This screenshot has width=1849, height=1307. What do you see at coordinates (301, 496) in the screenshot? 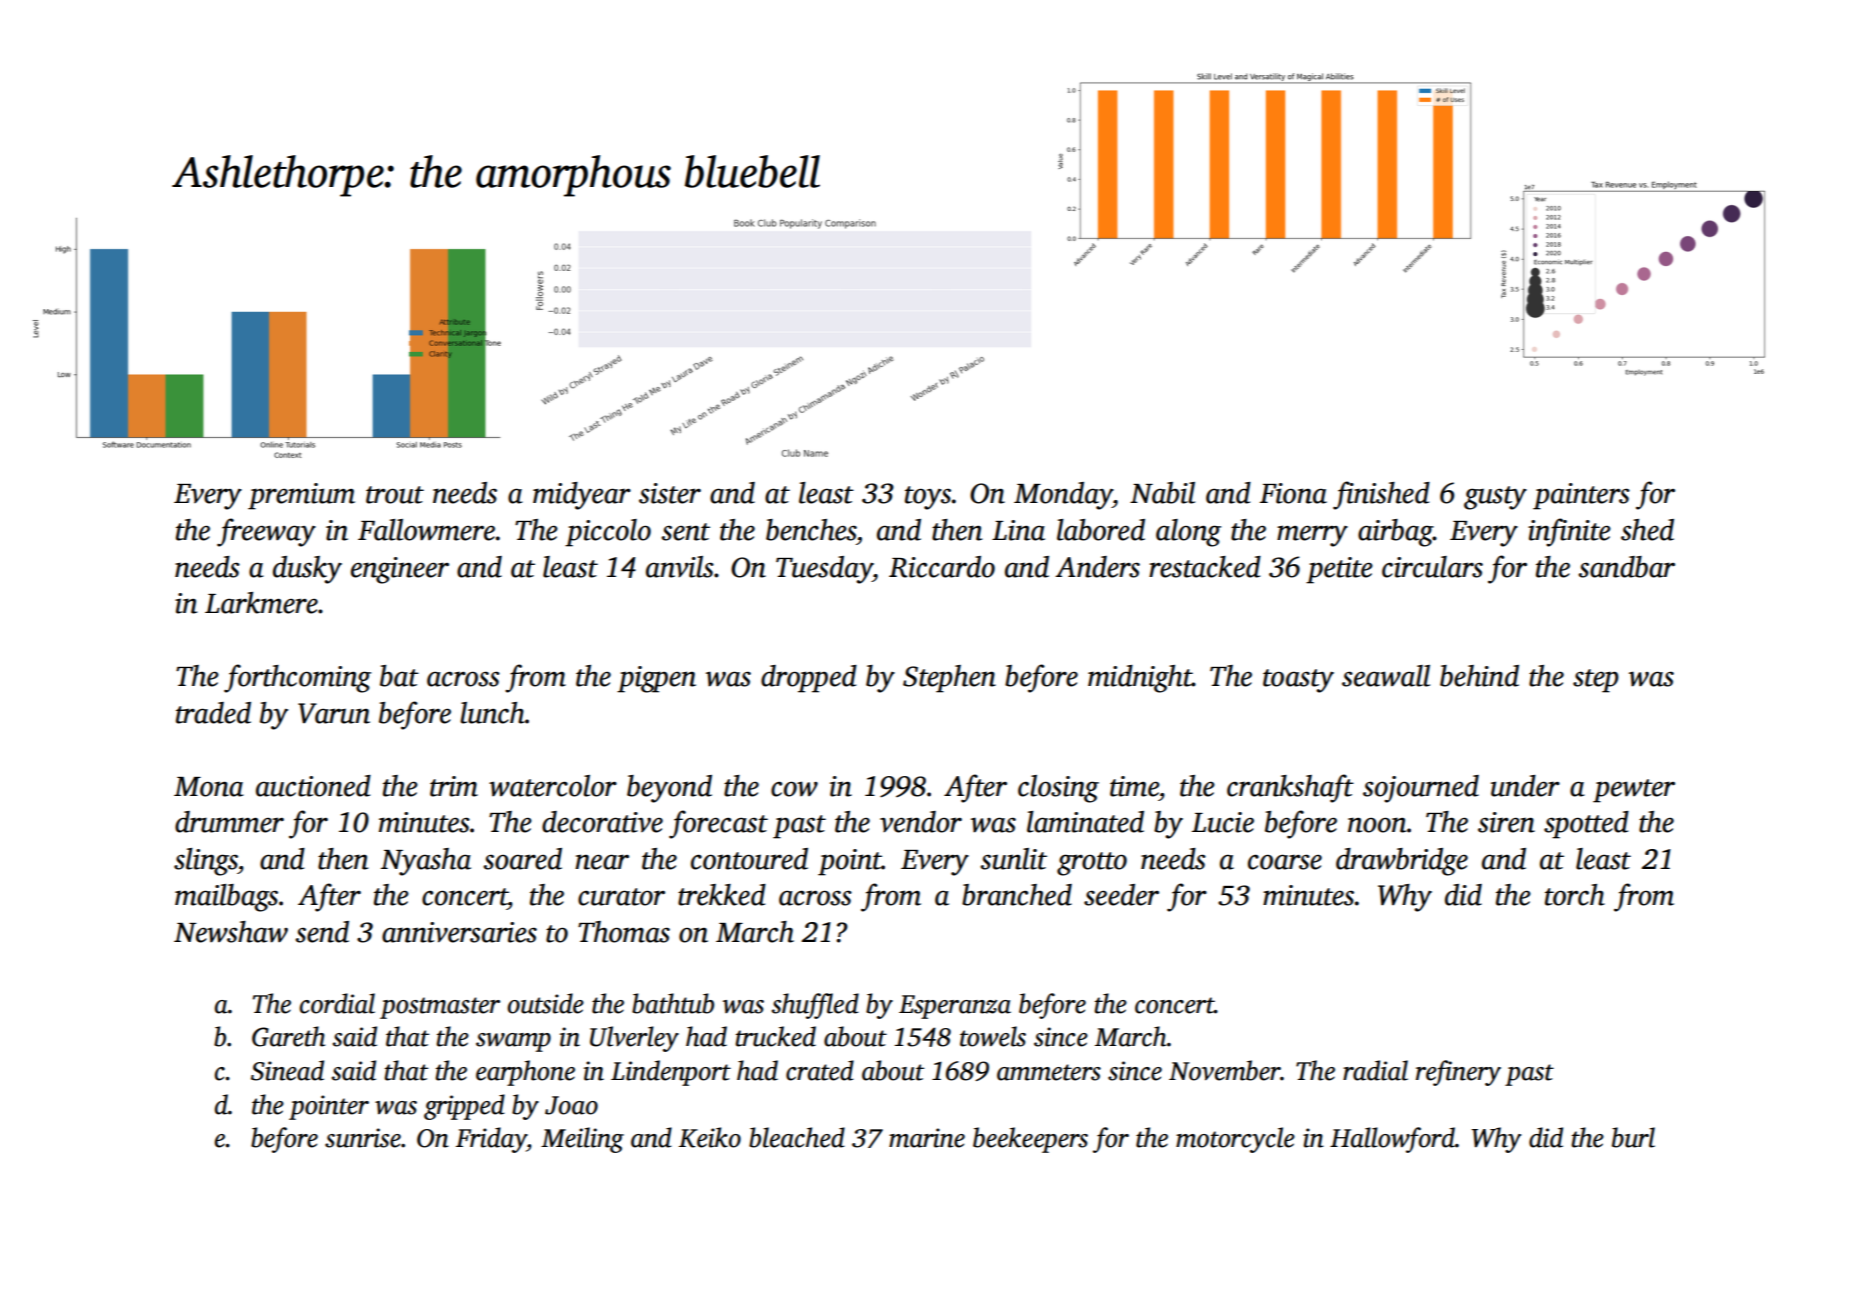
I see `premium` at bounding box center [301, 496].
